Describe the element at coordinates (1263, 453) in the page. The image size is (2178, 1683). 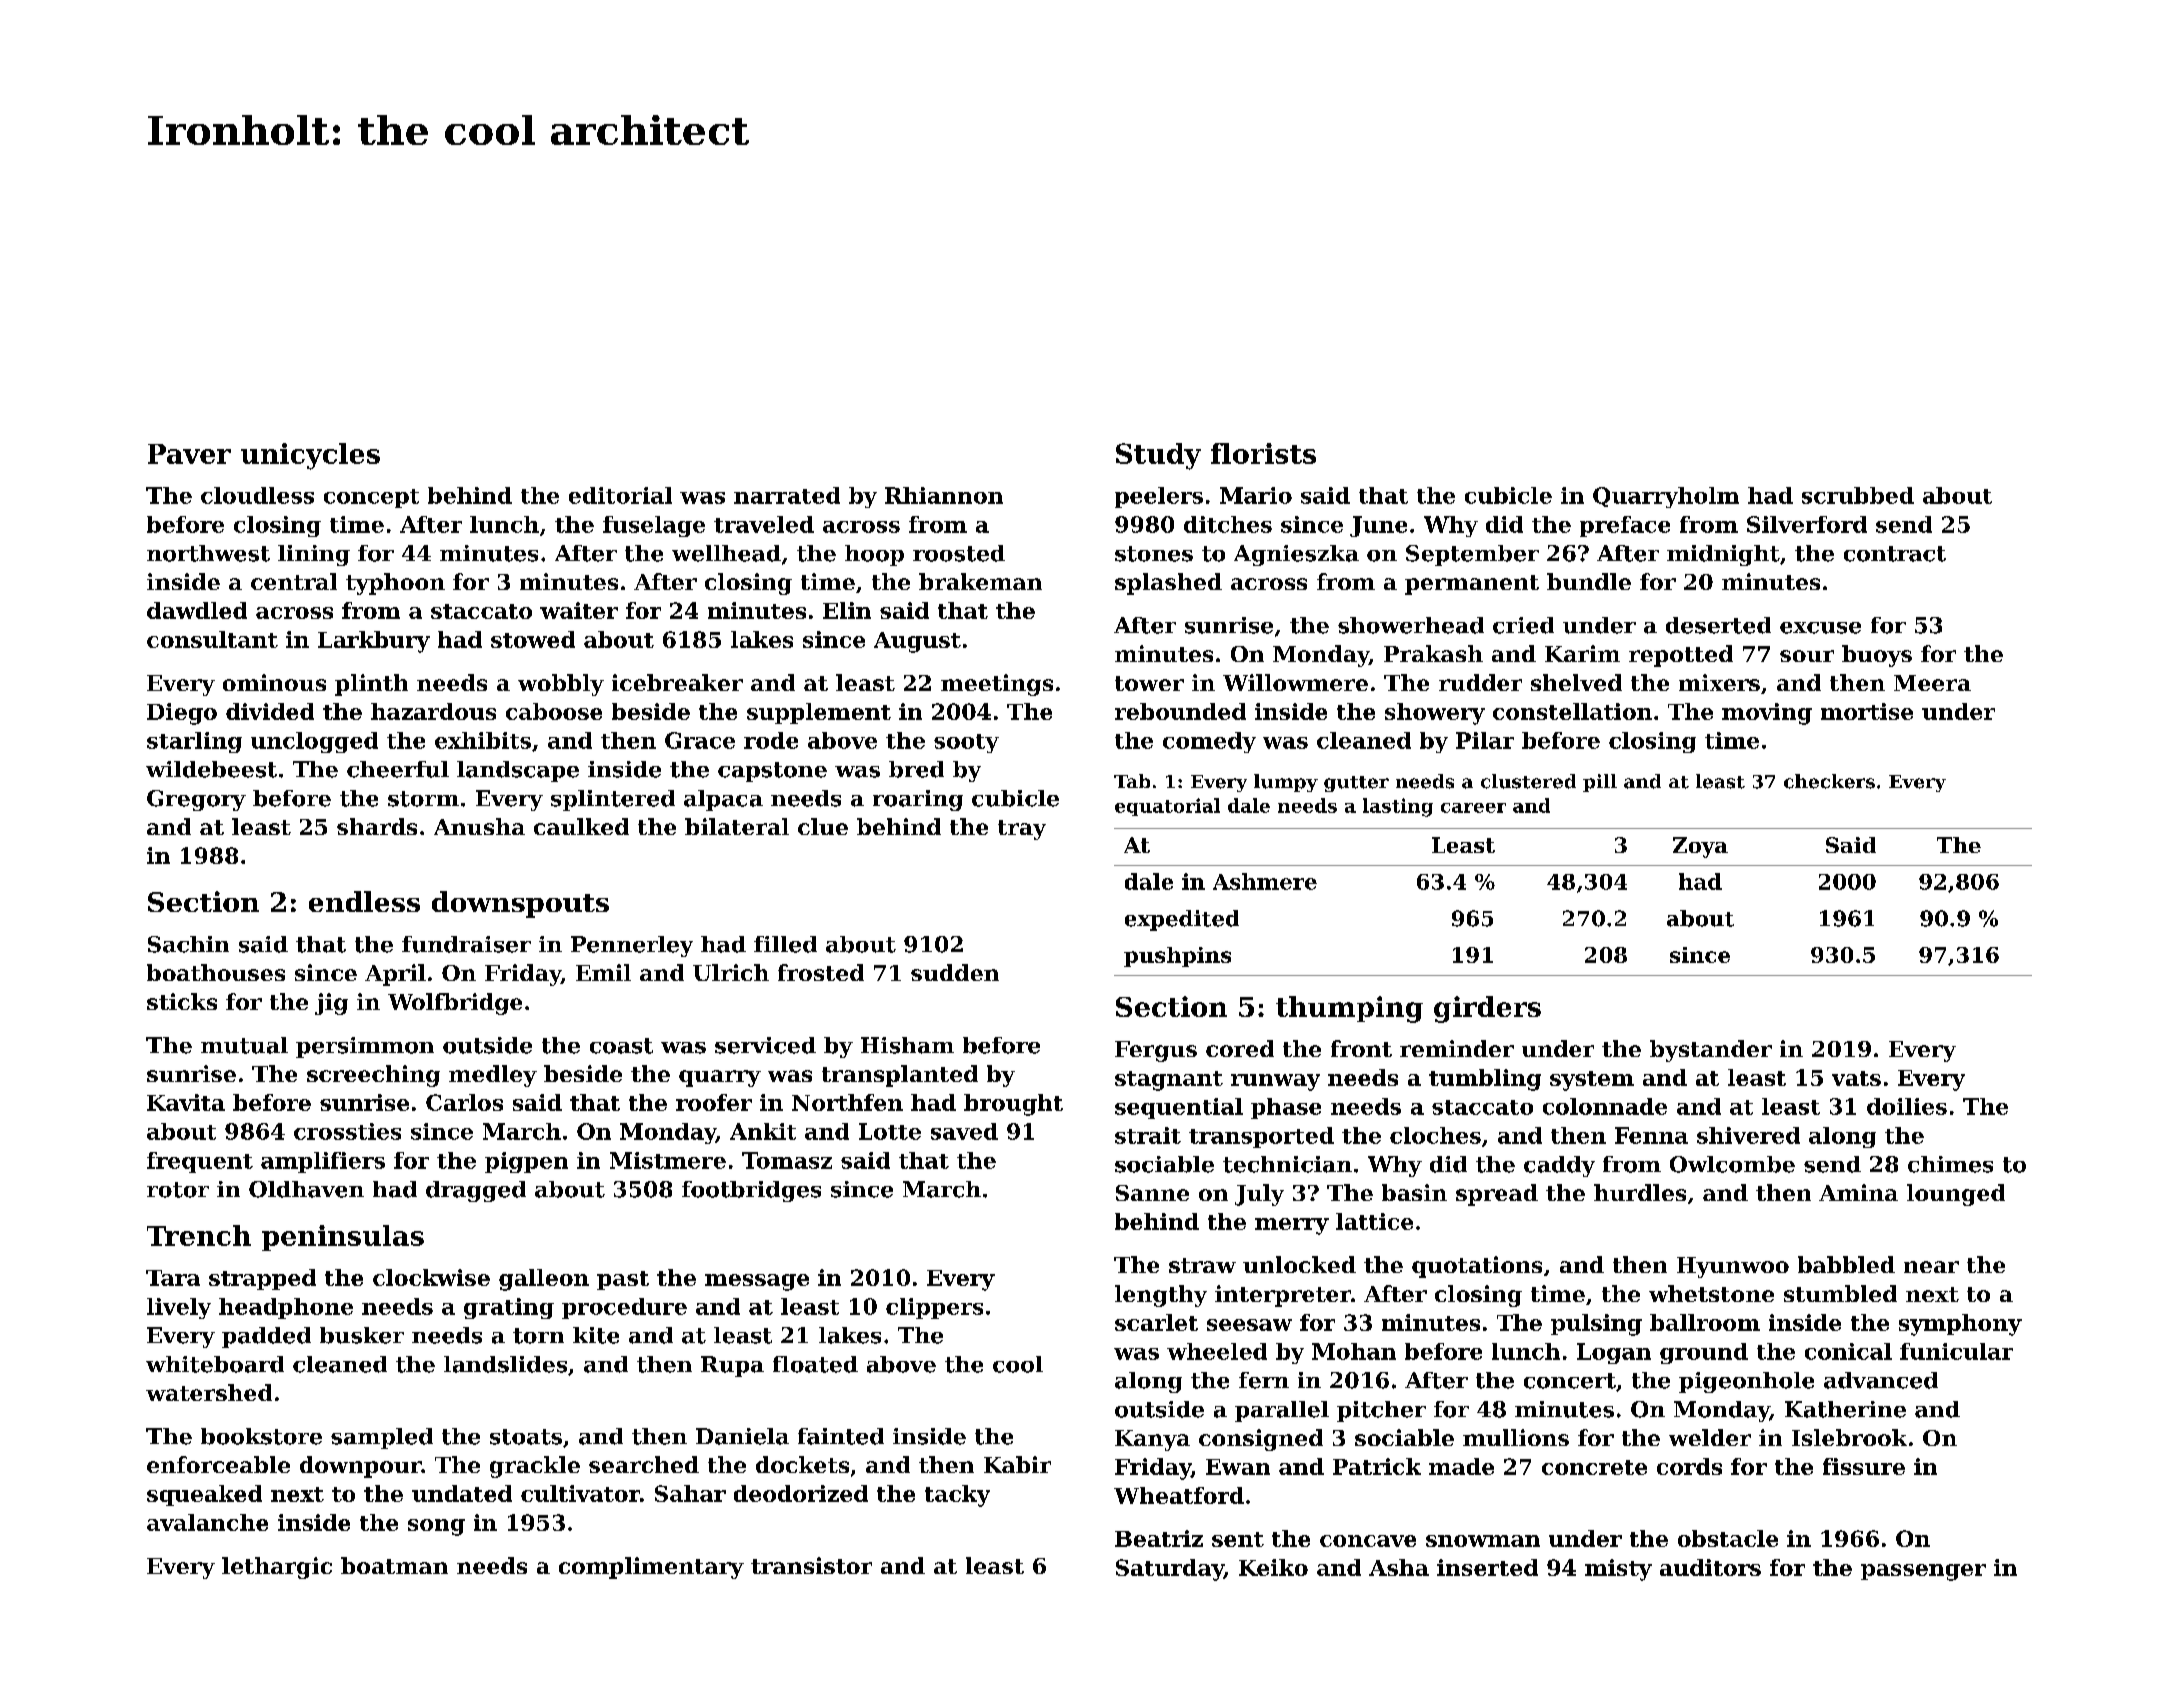
I see `florists` at that location.
